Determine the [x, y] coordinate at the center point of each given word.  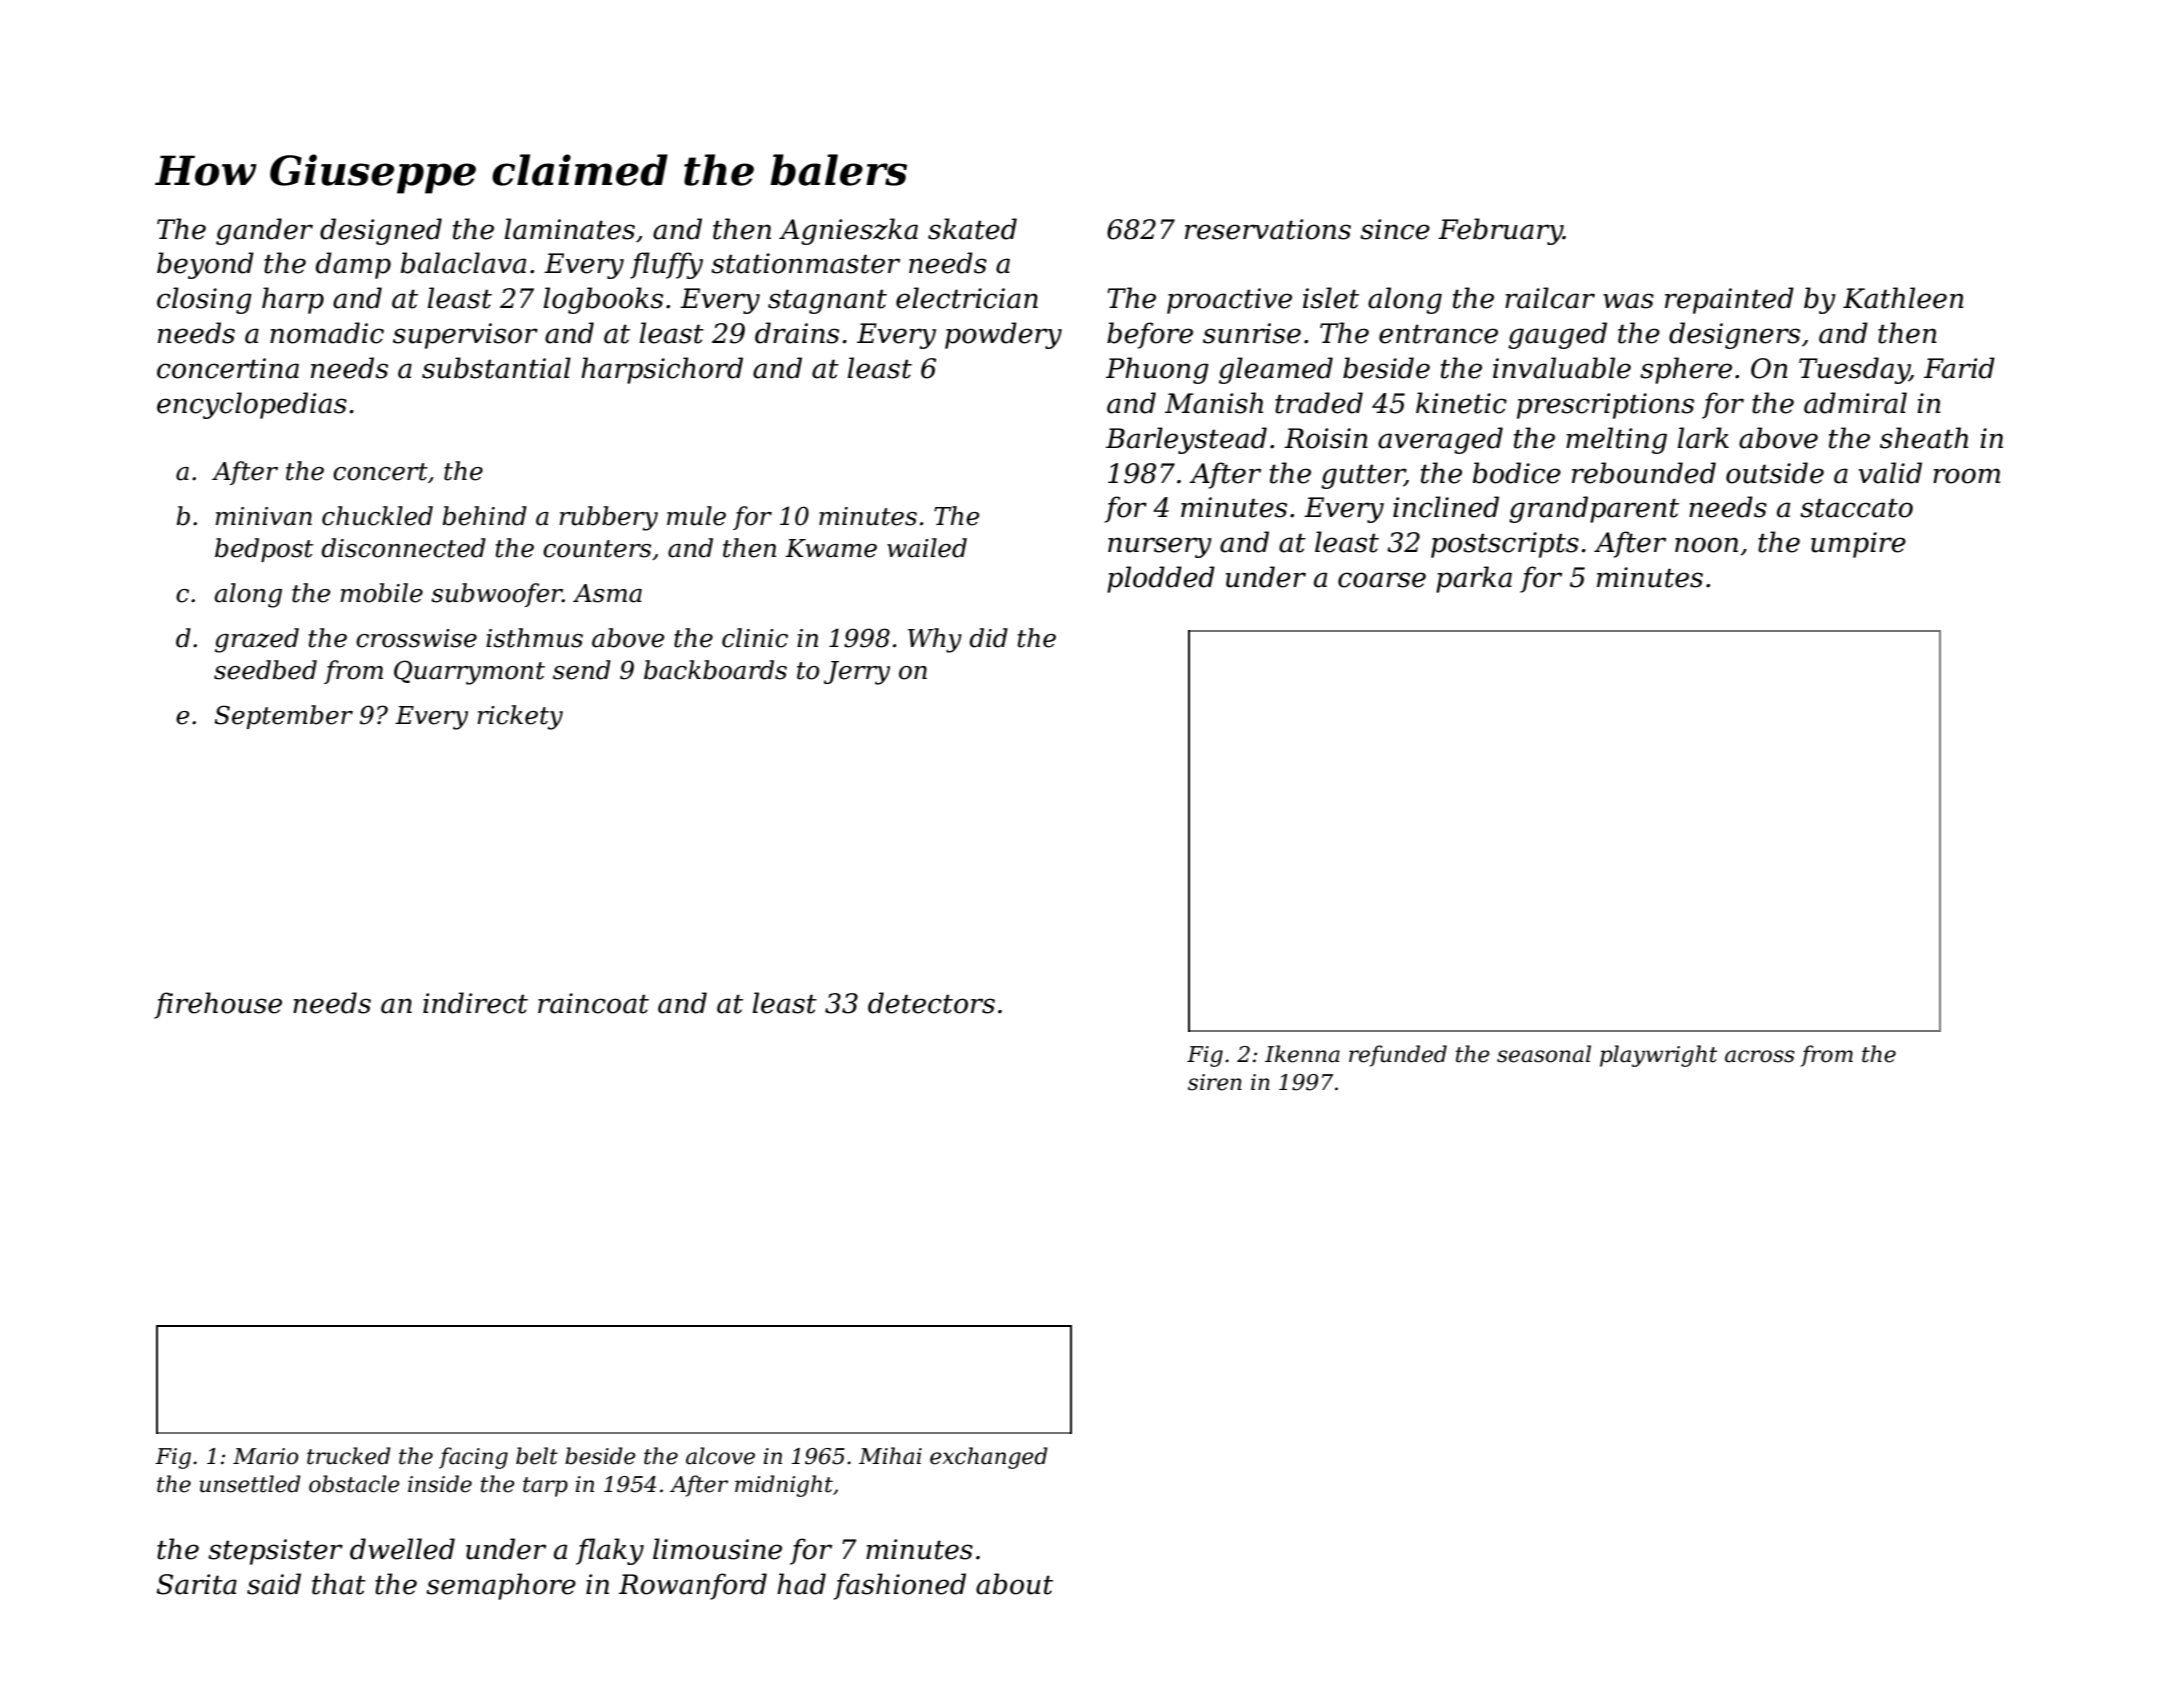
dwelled [402, 1549]
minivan [263, 516]
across [1760, 1056]
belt [537, 1456]
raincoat [593, 1003]
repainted [1729, 300]
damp [353, 265]
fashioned [900, 1586]
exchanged [989, 1458]
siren [1215, 1082]
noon [1706, 545]
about [1014, 1584]
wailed [927, 548]
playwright [1659, 1056]
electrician [967, 298]
